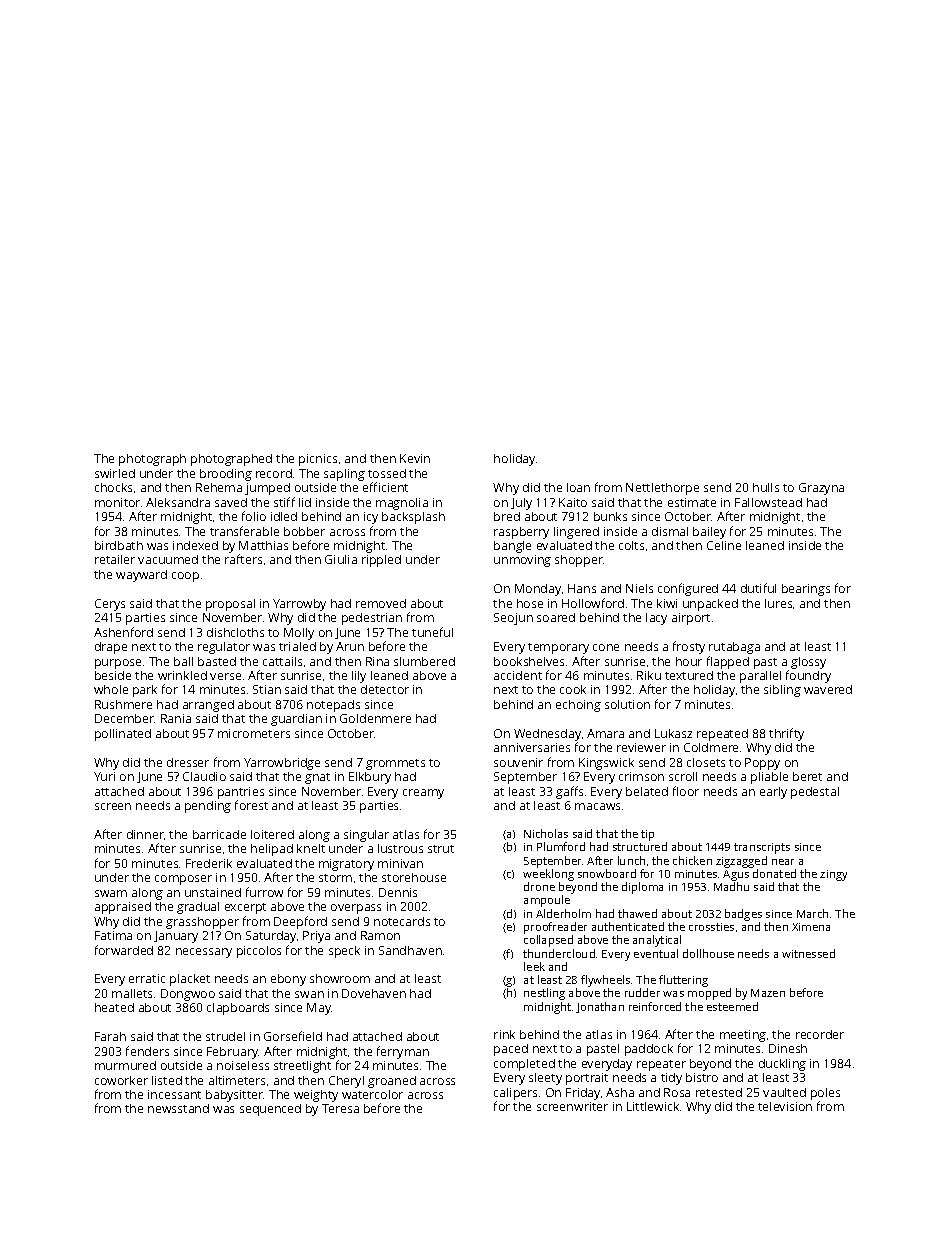  I want to click on rippled, so click(381, 561).
